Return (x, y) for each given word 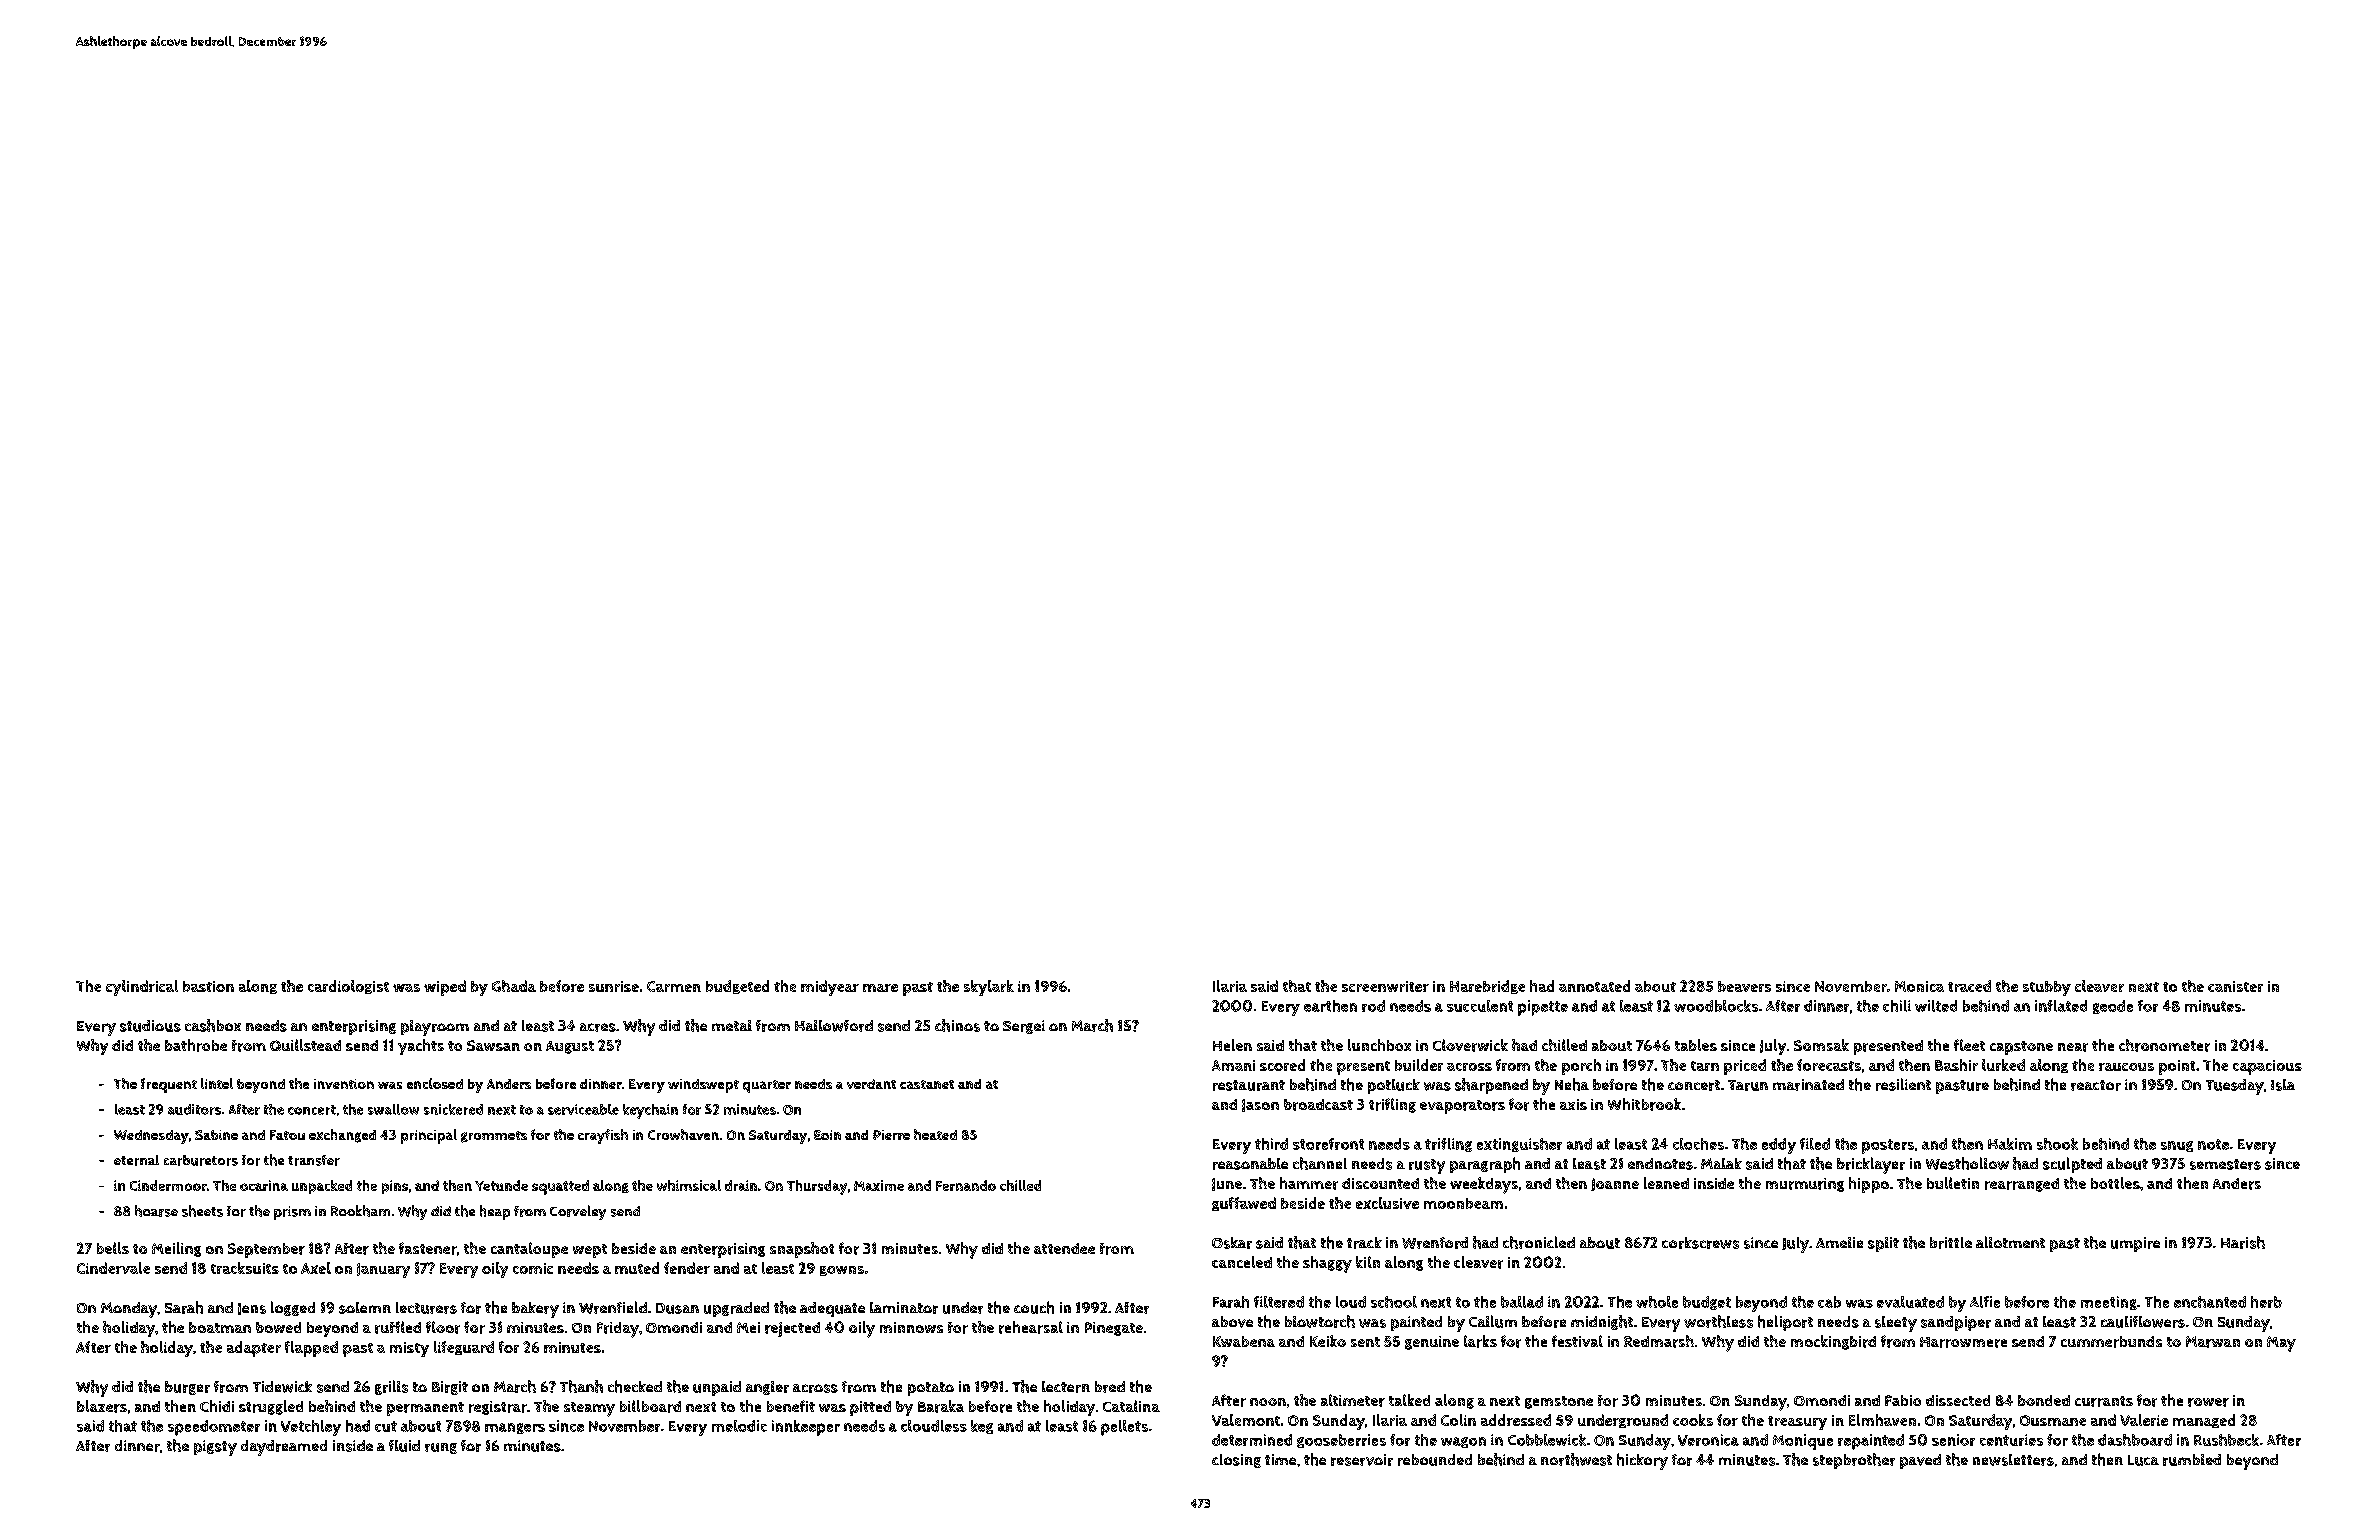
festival (1577, 1341)
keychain (650, 1111)
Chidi (217, 1406)
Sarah (184, 1307)
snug (2177, 1146)
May (2281, 1344)
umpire (2135, 1244)
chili (1897, 1006)
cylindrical (142, 988)
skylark (989, 988)
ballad (1522, 1302)
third (1271, 1144)
